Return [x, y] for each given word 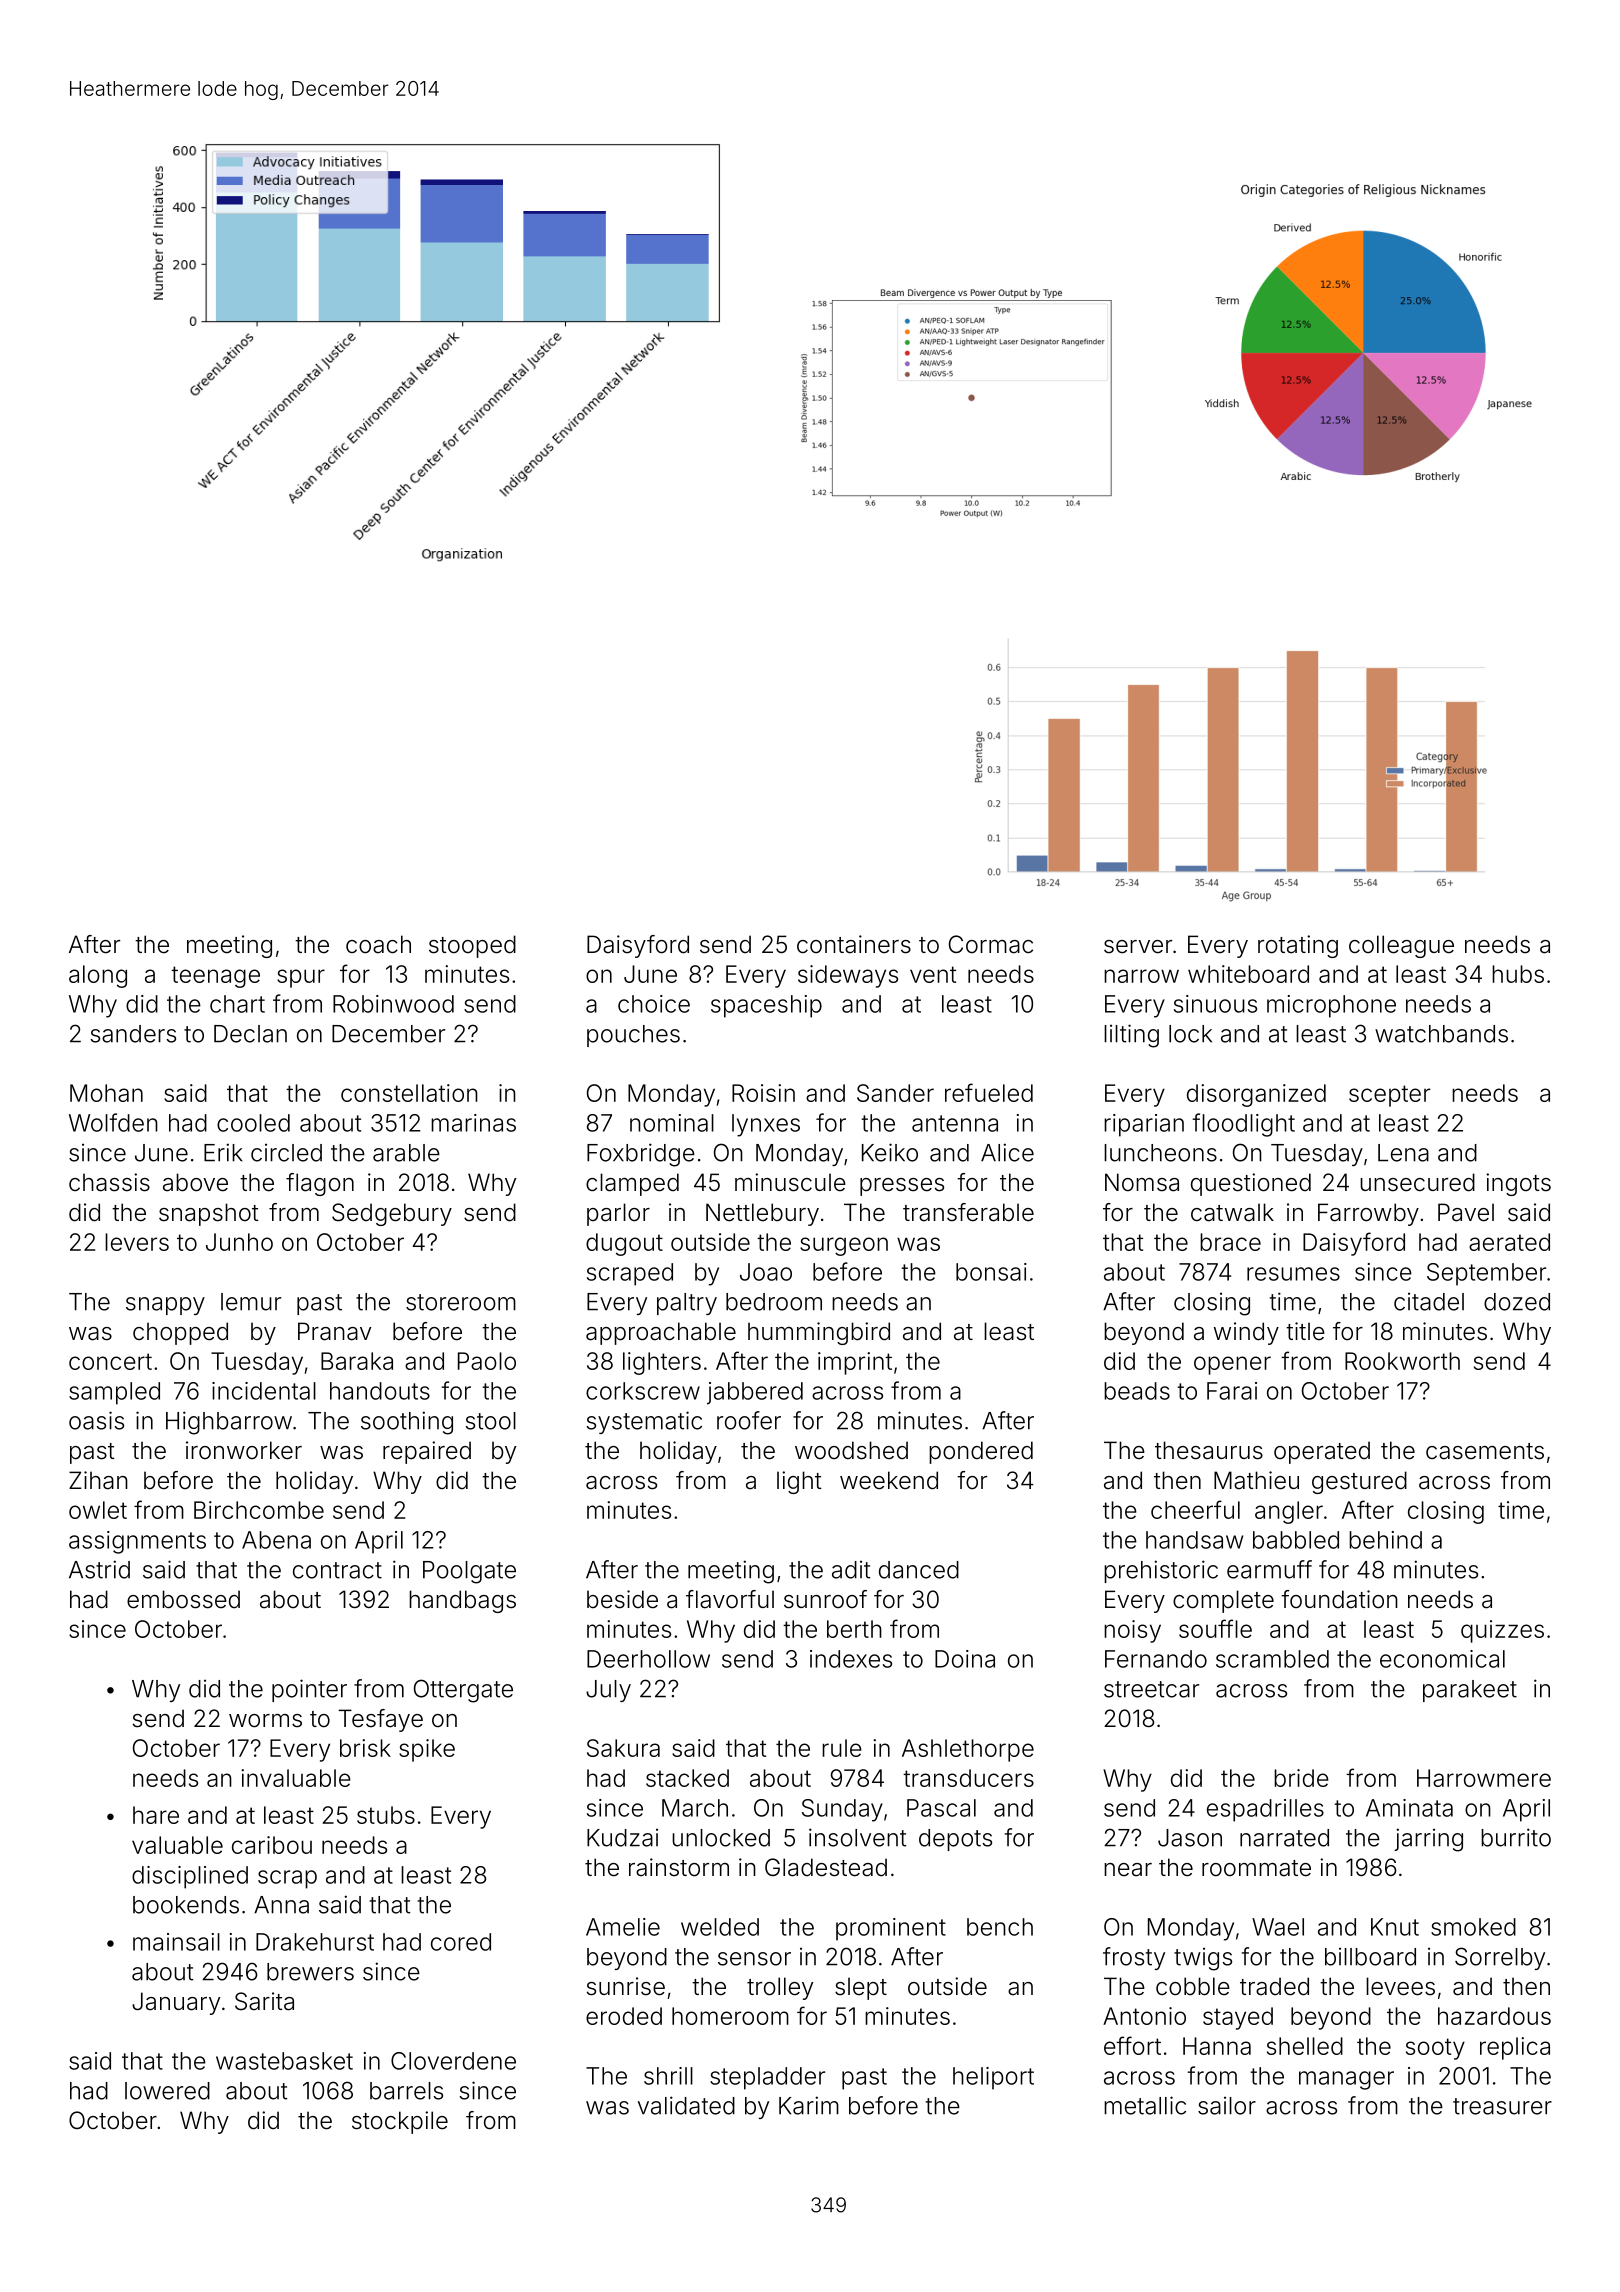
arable [406, 1153]
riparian [1144, 1125]
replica [1515, 2048]
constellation [409, 1093]
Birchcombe [259, 1510]
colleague [1401, 946]
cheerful [1195, 1509]
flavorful [730, 1599]
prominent [891, 1929]
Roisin [763, 1093]
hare [156, 1815]
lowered [167, 2091]
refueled [989, 1092]
